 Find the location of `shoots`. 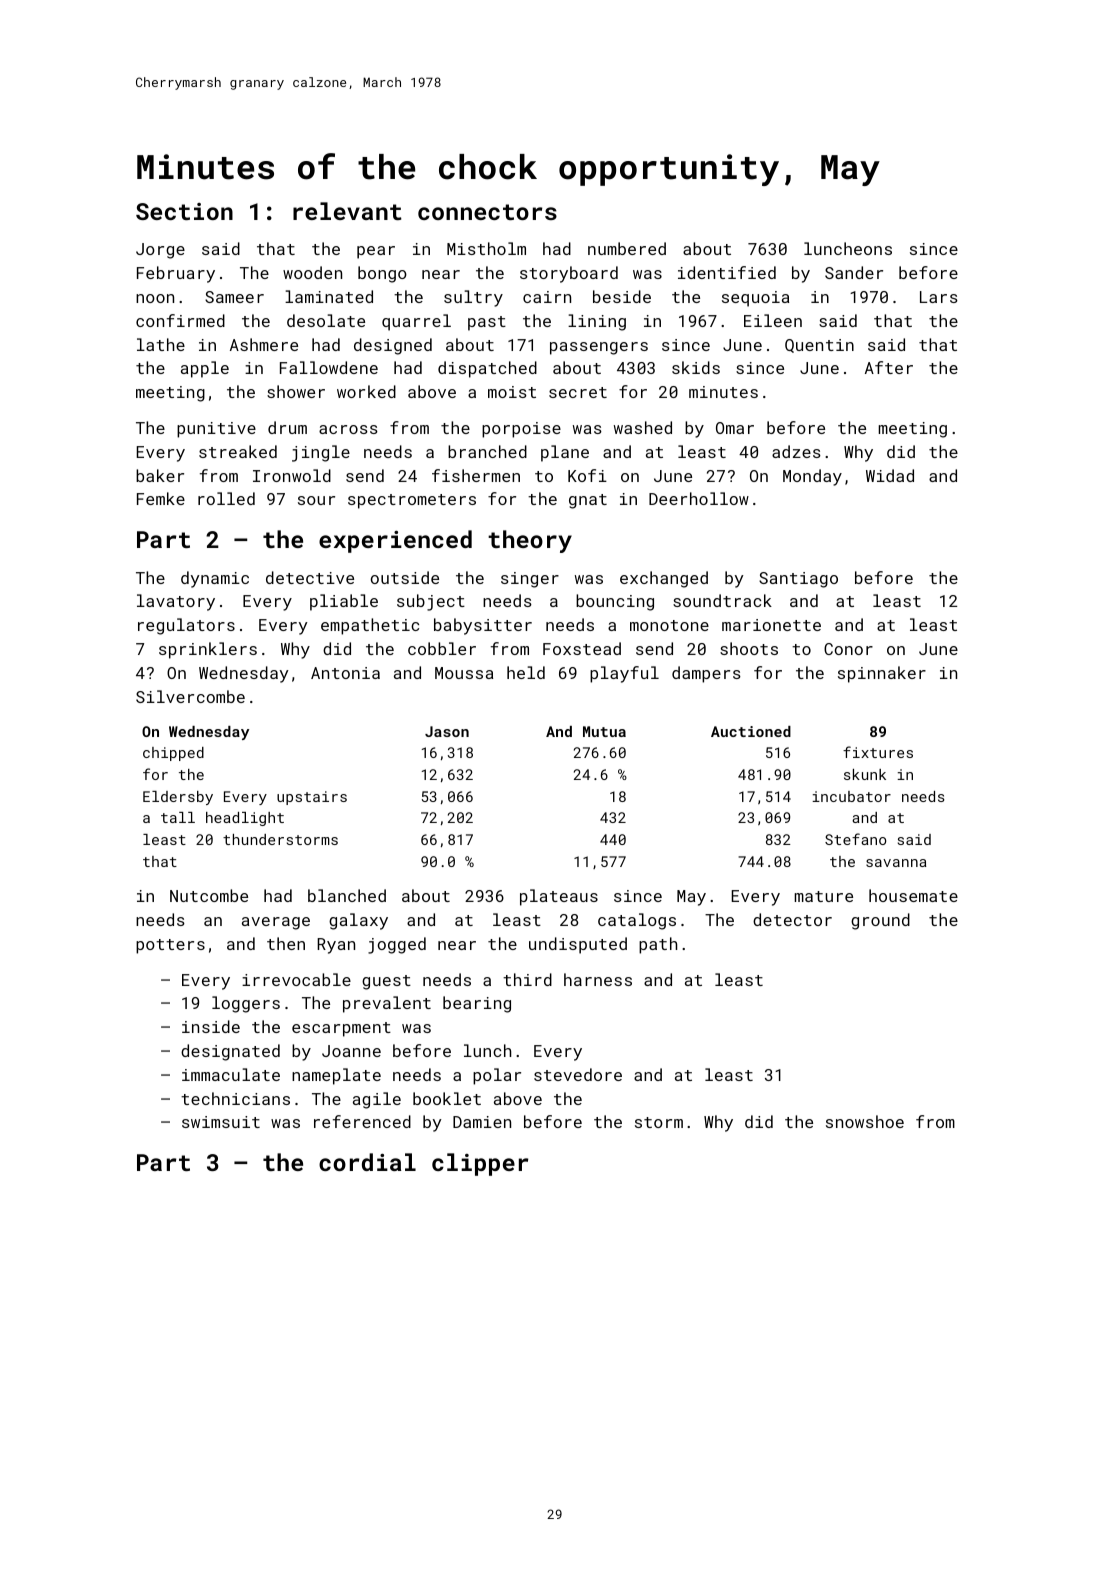

shoots is located at coordinates (749, 648).
